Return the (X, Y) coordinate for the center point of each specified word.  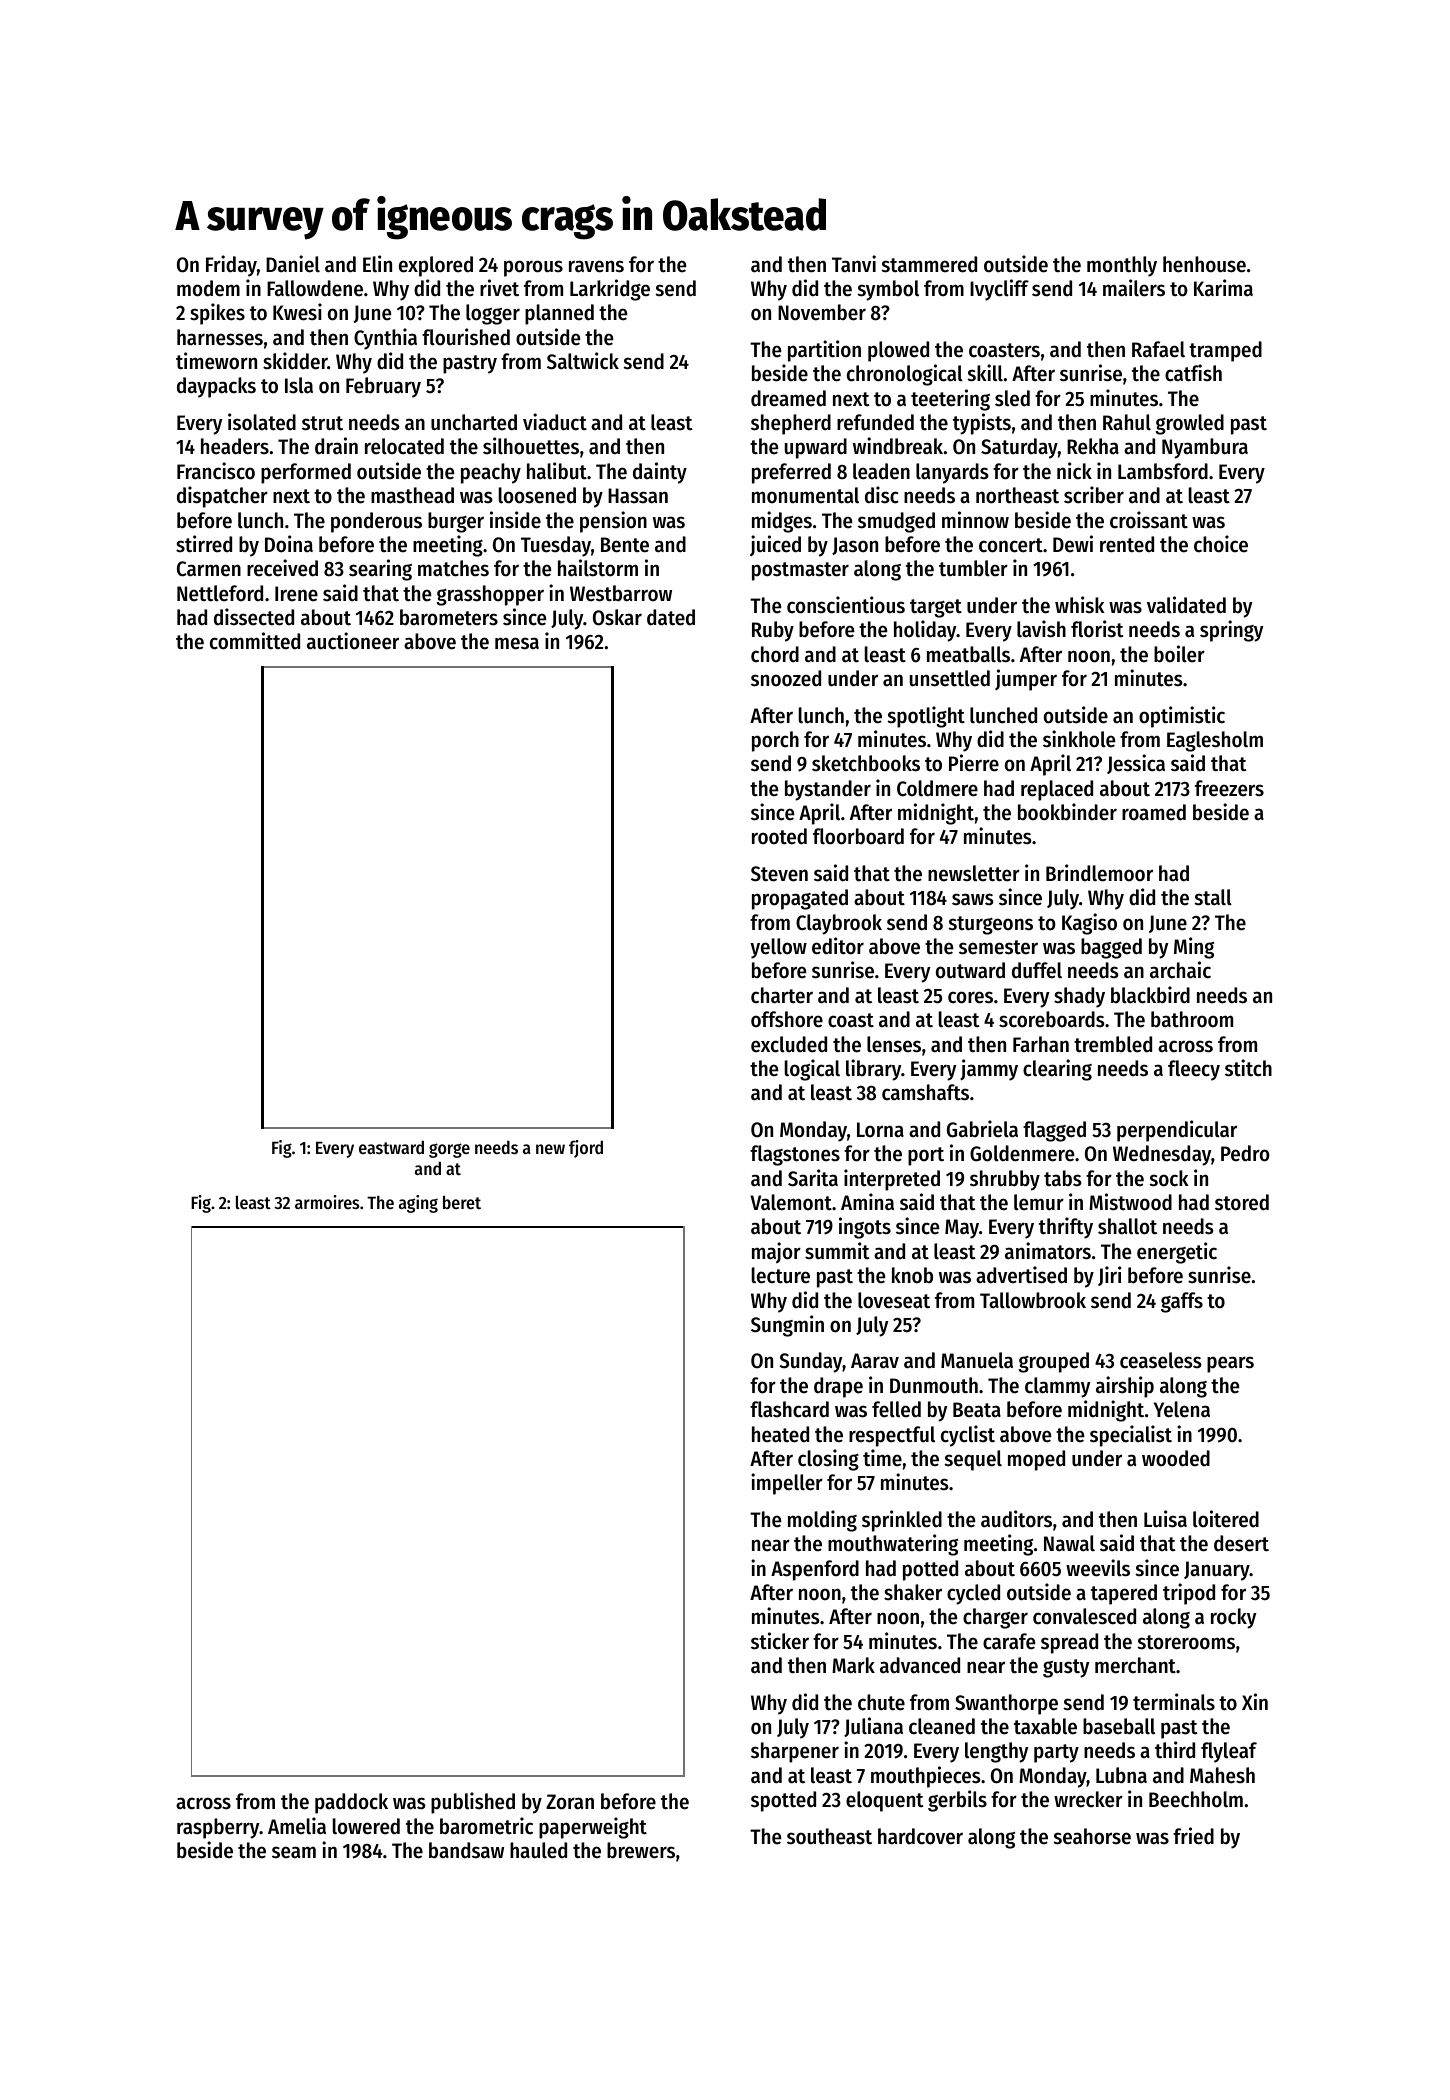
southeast (829, 1836)
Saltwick (583, 361)
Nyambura (1205, 448)
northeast (1017, 495)
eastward (391, 1147)
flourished (466, 337)
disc (881, 495)
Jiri (1109, 1276)
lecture (781, 1275)
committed (255, 641)
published (473, 1803)
